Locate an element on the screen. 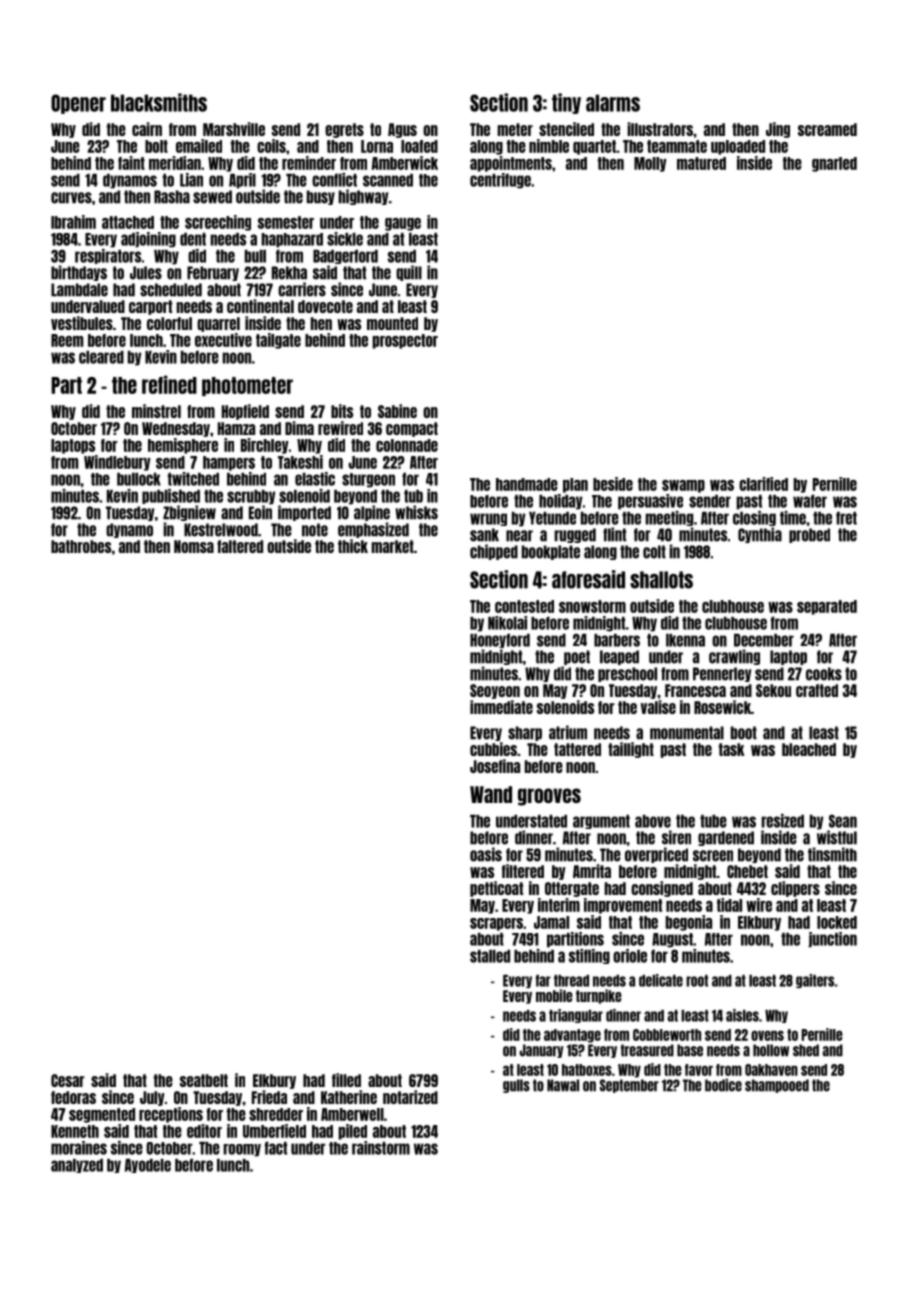 Image resolution: width=908 pixels, height=1316 pixels. Marshville is located at coordinates (234, 129).
